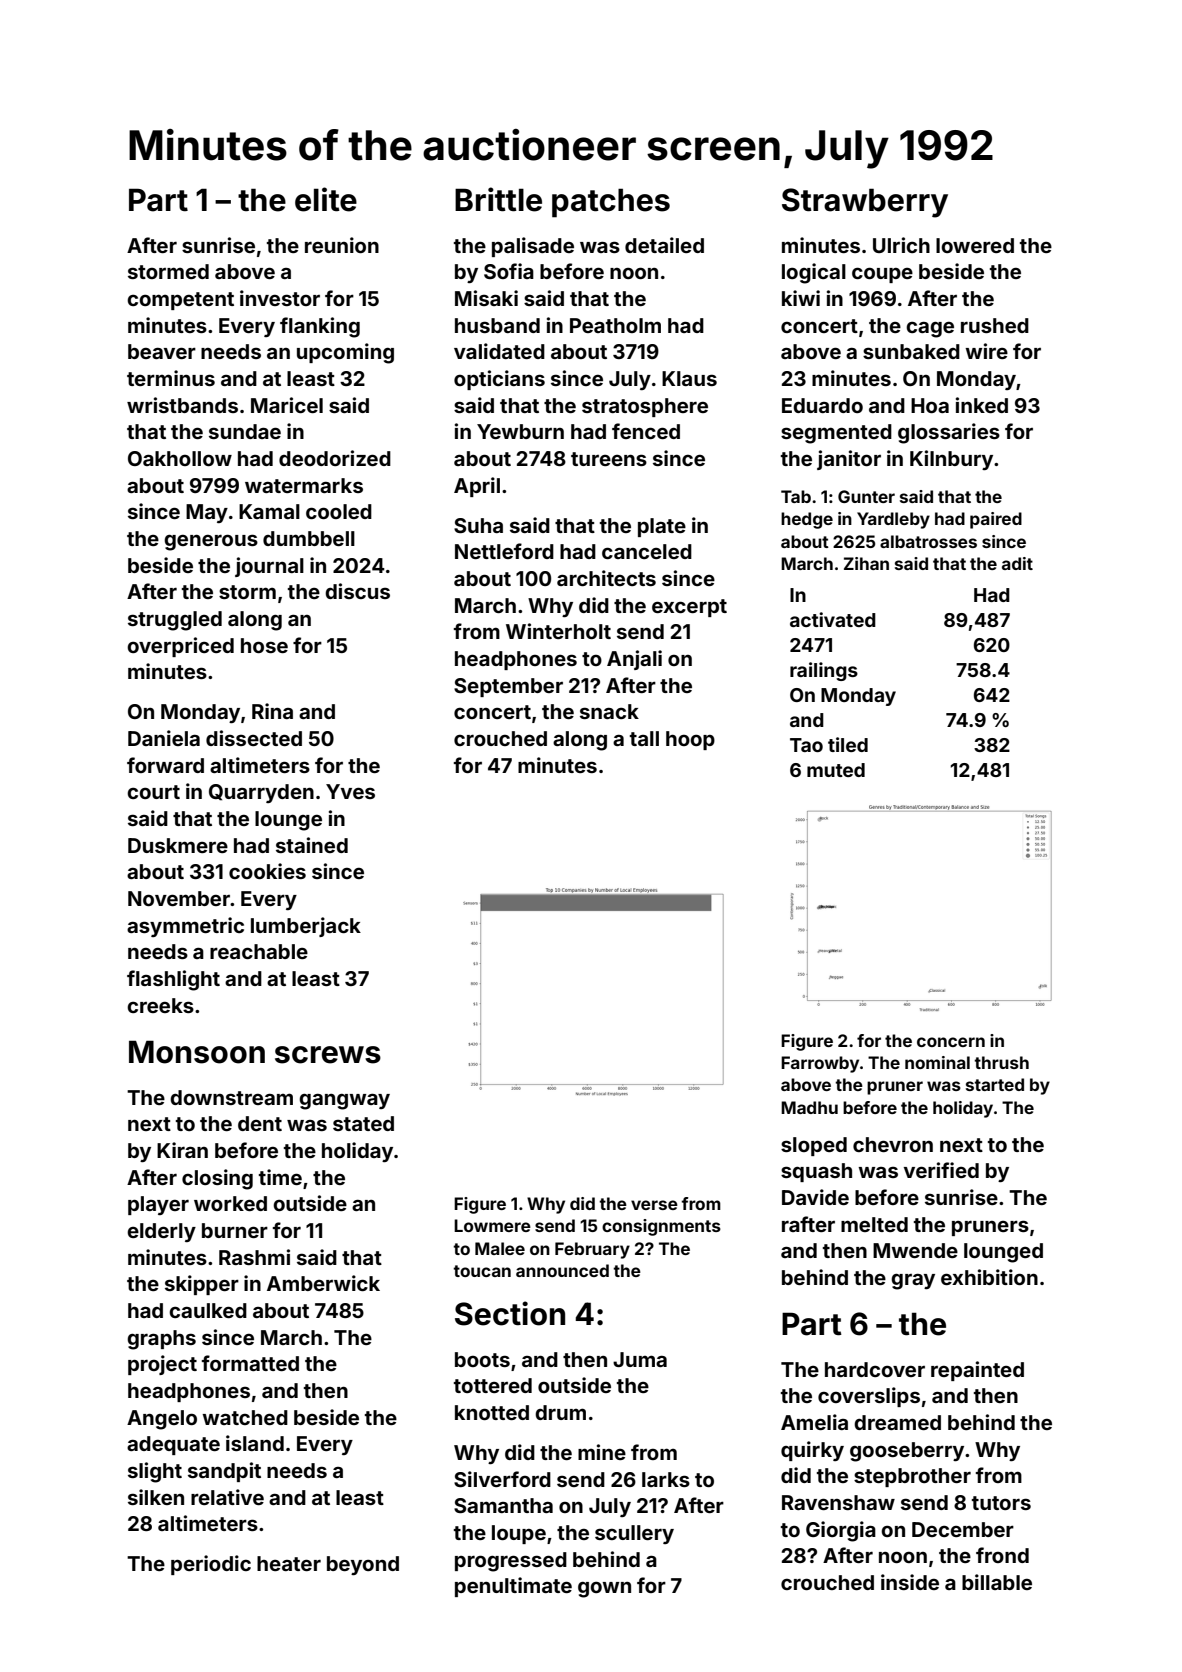 The width and height of the image is (1182, 1672). I want to click on muted, so click(836, 770).
